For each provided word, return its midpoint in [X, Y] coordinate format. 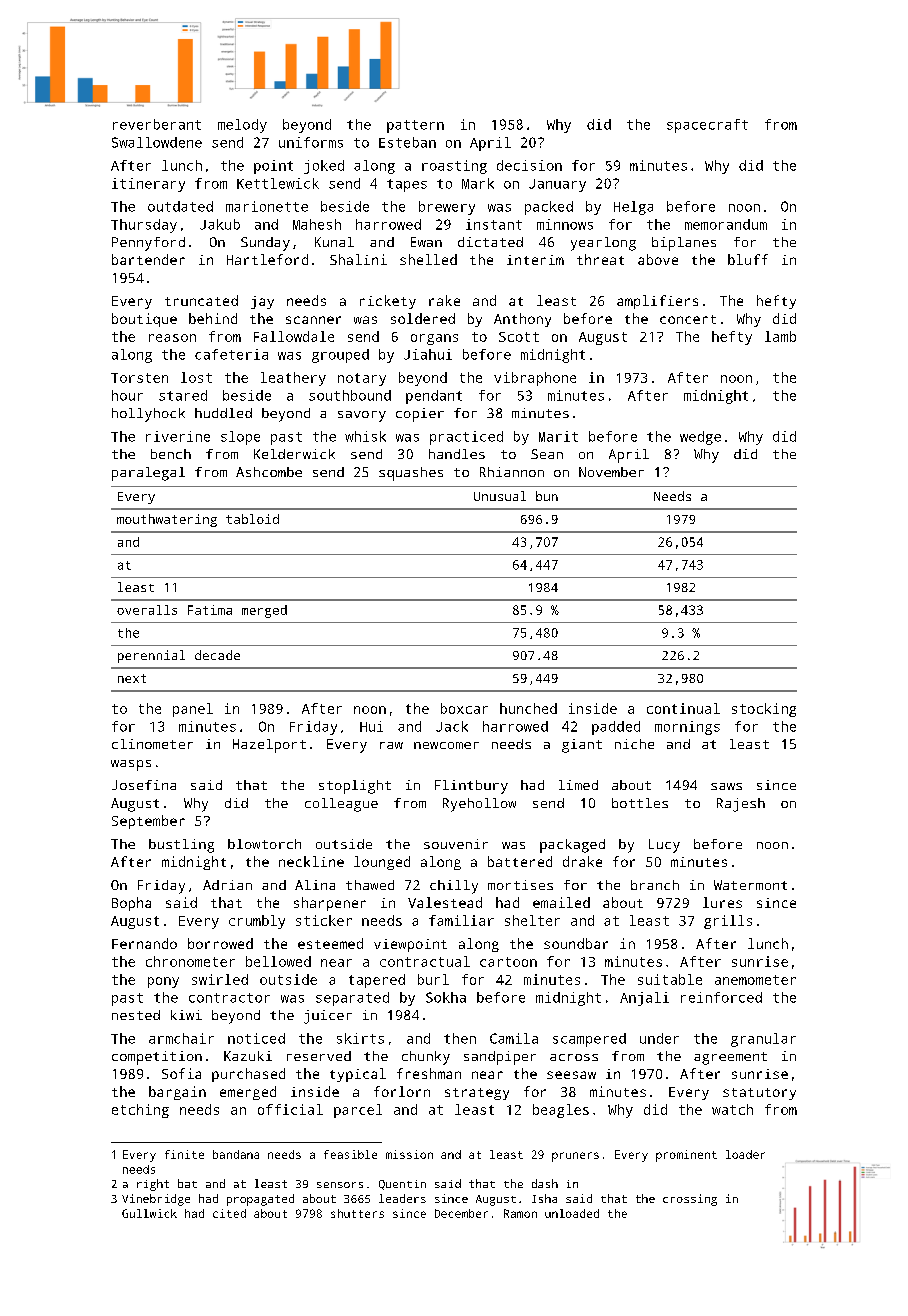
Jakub [220, 224]
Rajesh [741, 805]
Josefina [144, 785]
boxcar [464, 708]
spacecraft [707, 126]
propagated [260, 1200]
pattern [415, 126]
